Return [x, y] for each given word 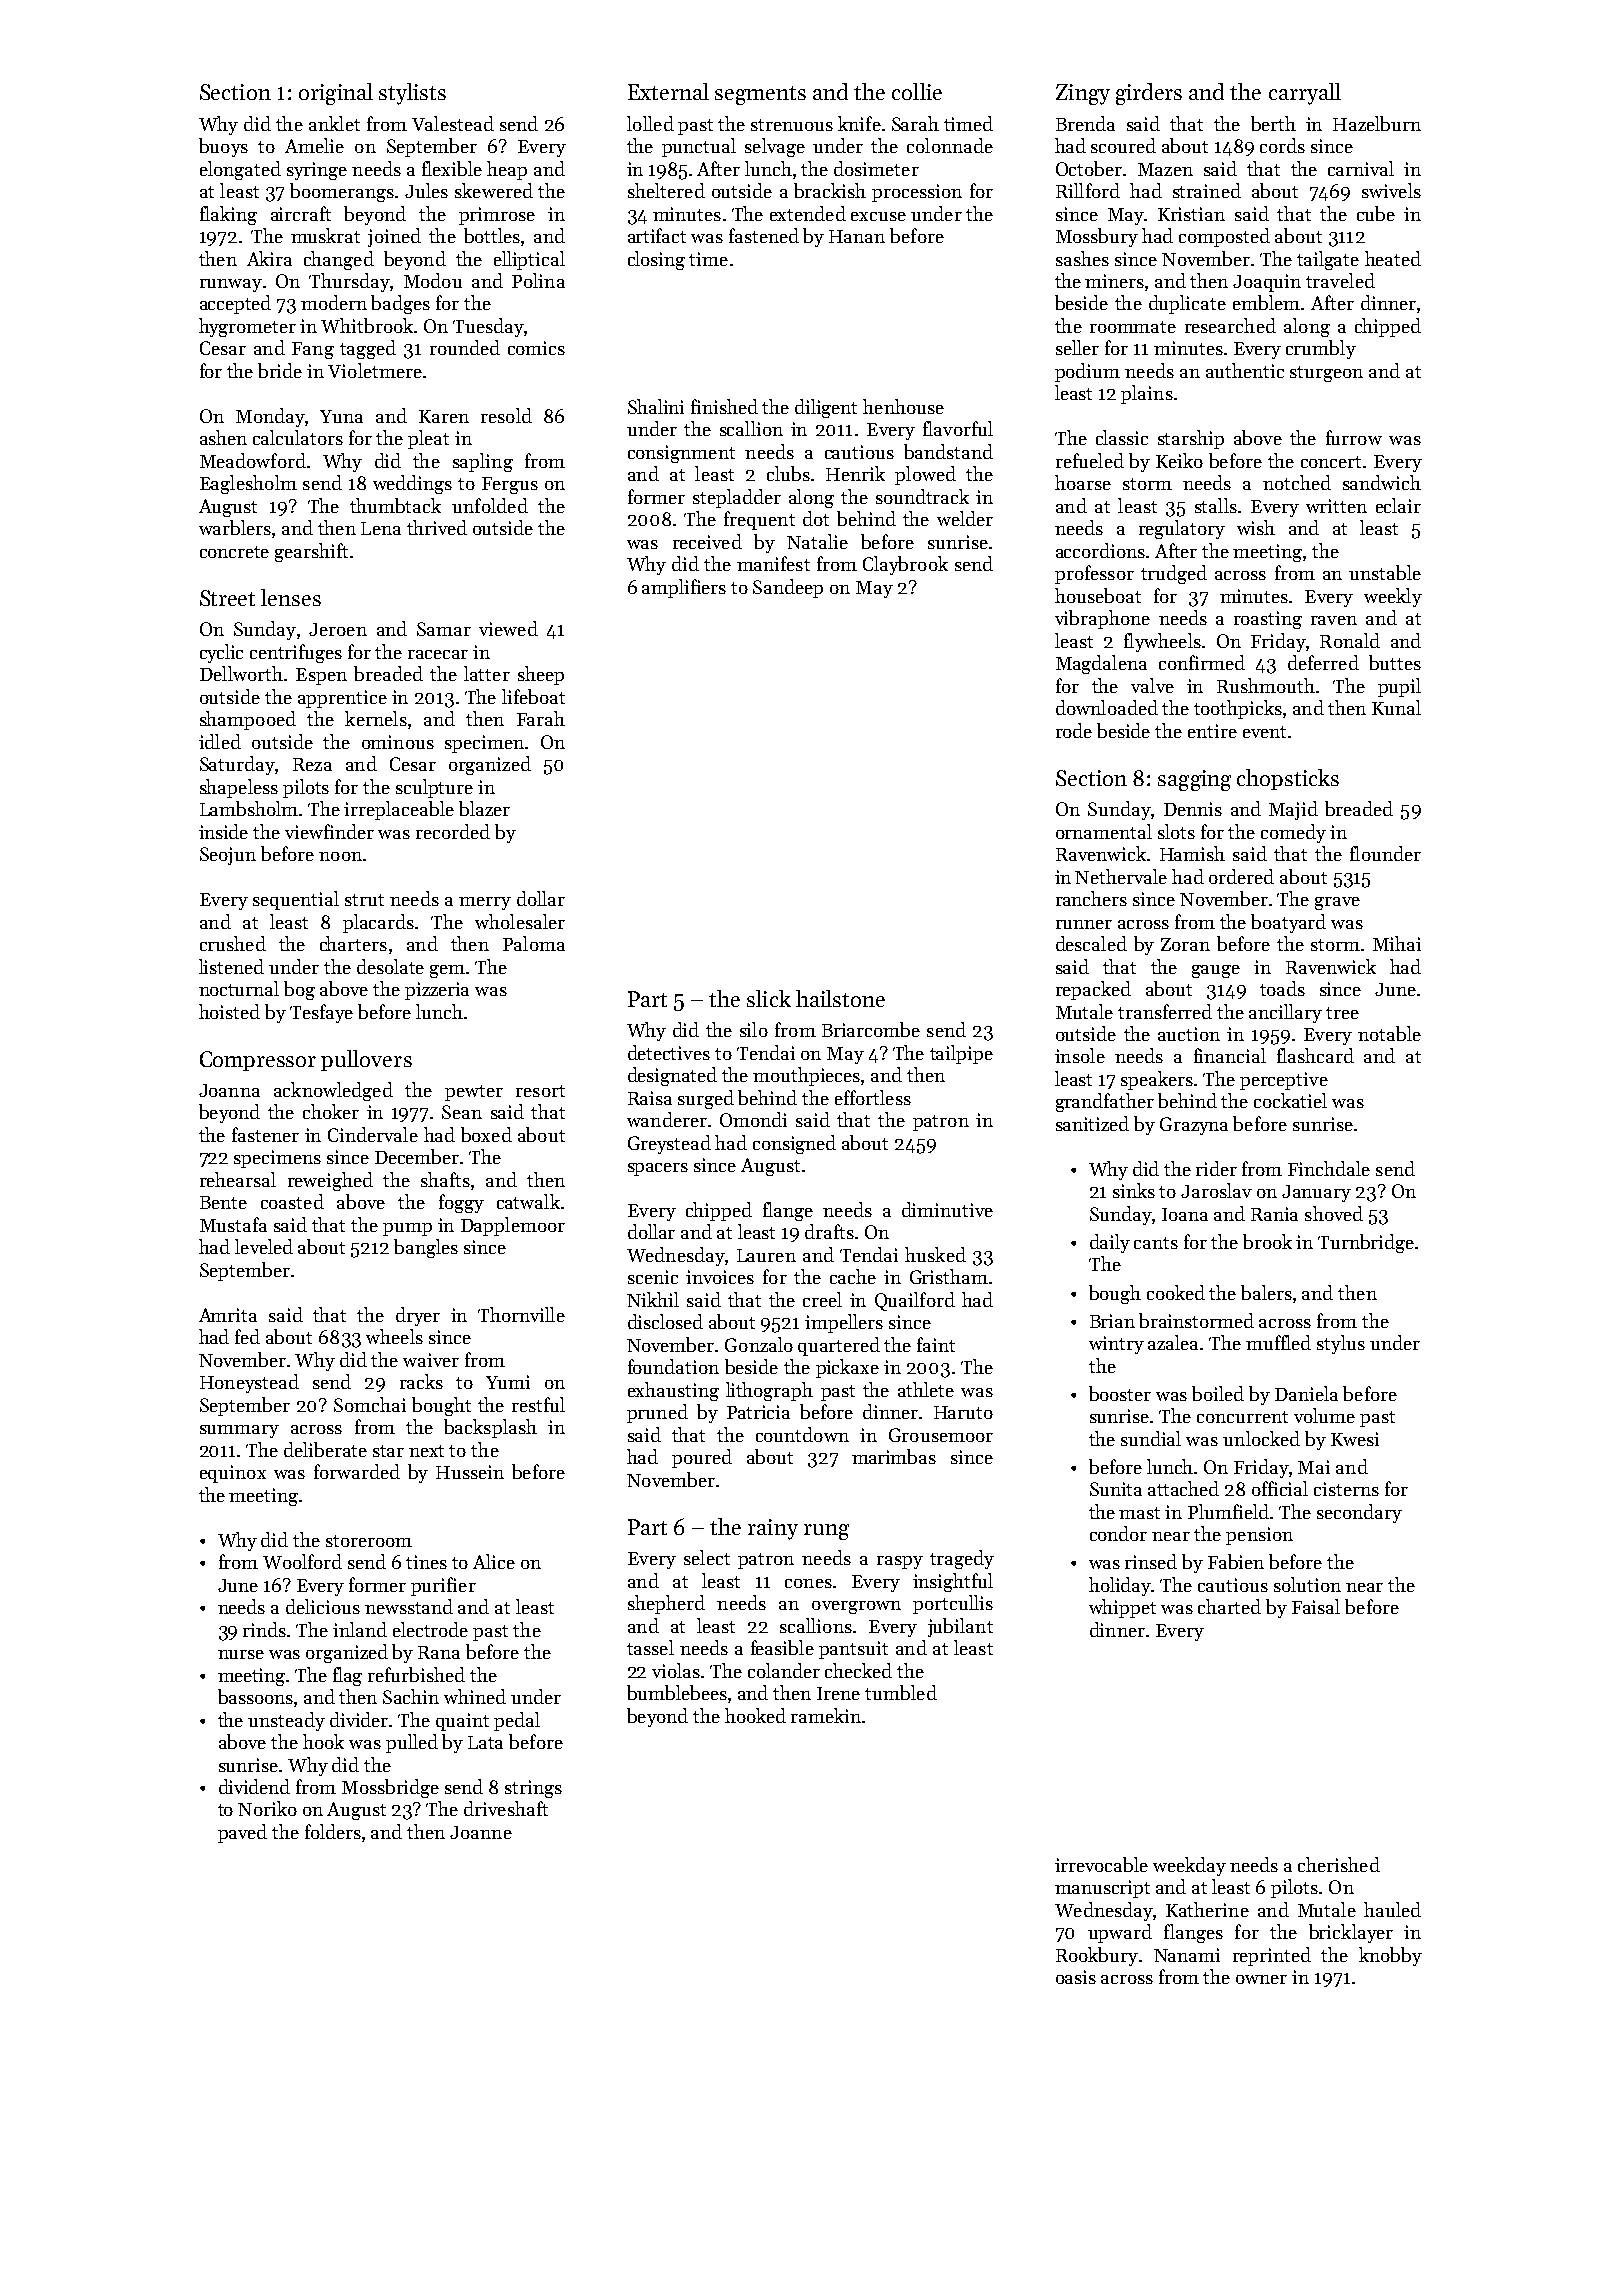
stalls [1216, 505]
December [417, 1156]
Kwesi [1355, 1439]
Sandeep [788, 588]
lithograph [769, 1391]
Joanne [481, 1832]
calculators [298, 437]
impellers [844, 1323]
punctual [699, 147]
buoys [223, 147]
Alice [494, 1561]
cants [1156, 1243]
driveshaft [506, 1808]
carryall [1305, 94]
